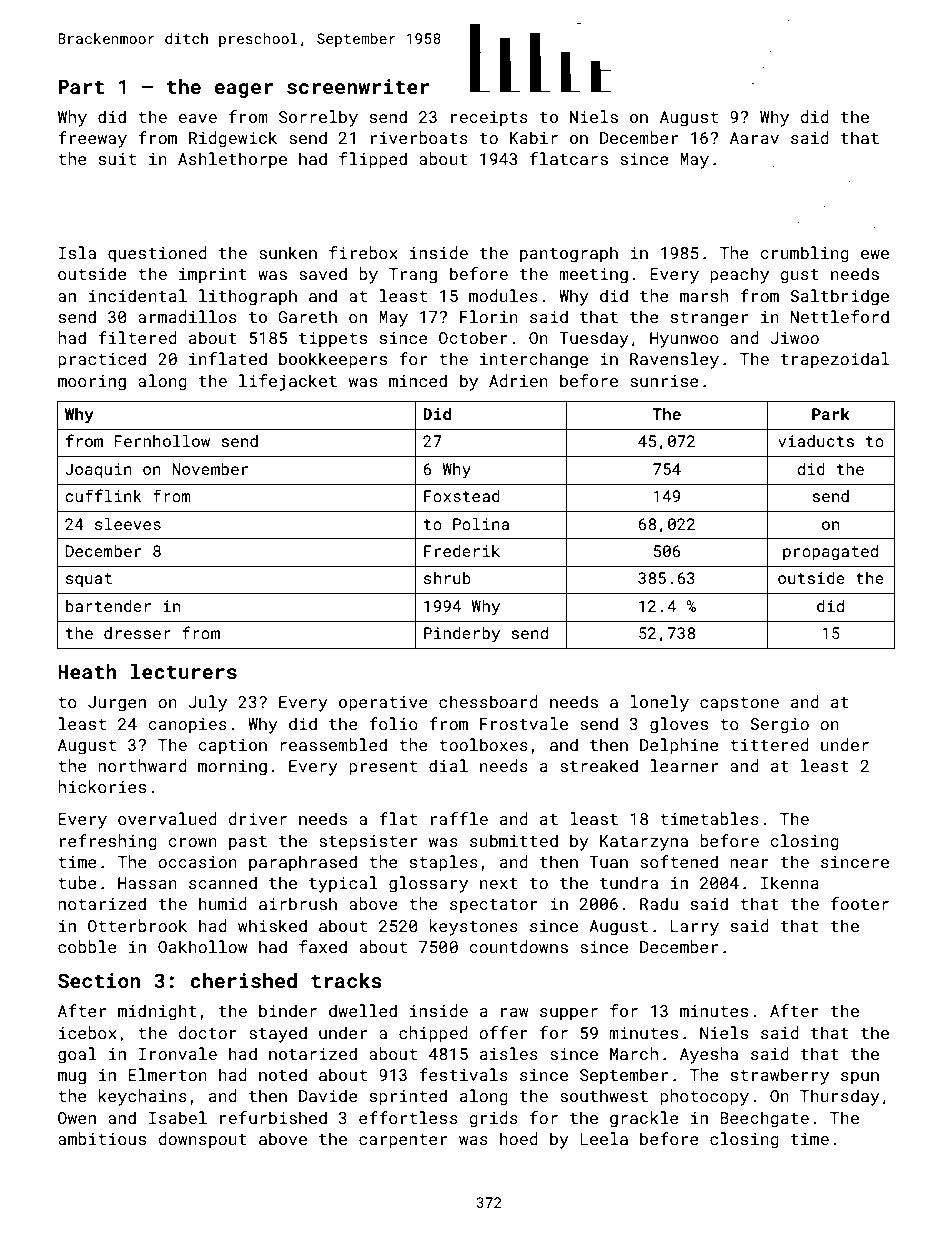  Describe the element at coordinates (816, 441) in the image. I see `viaducts` at that location.
